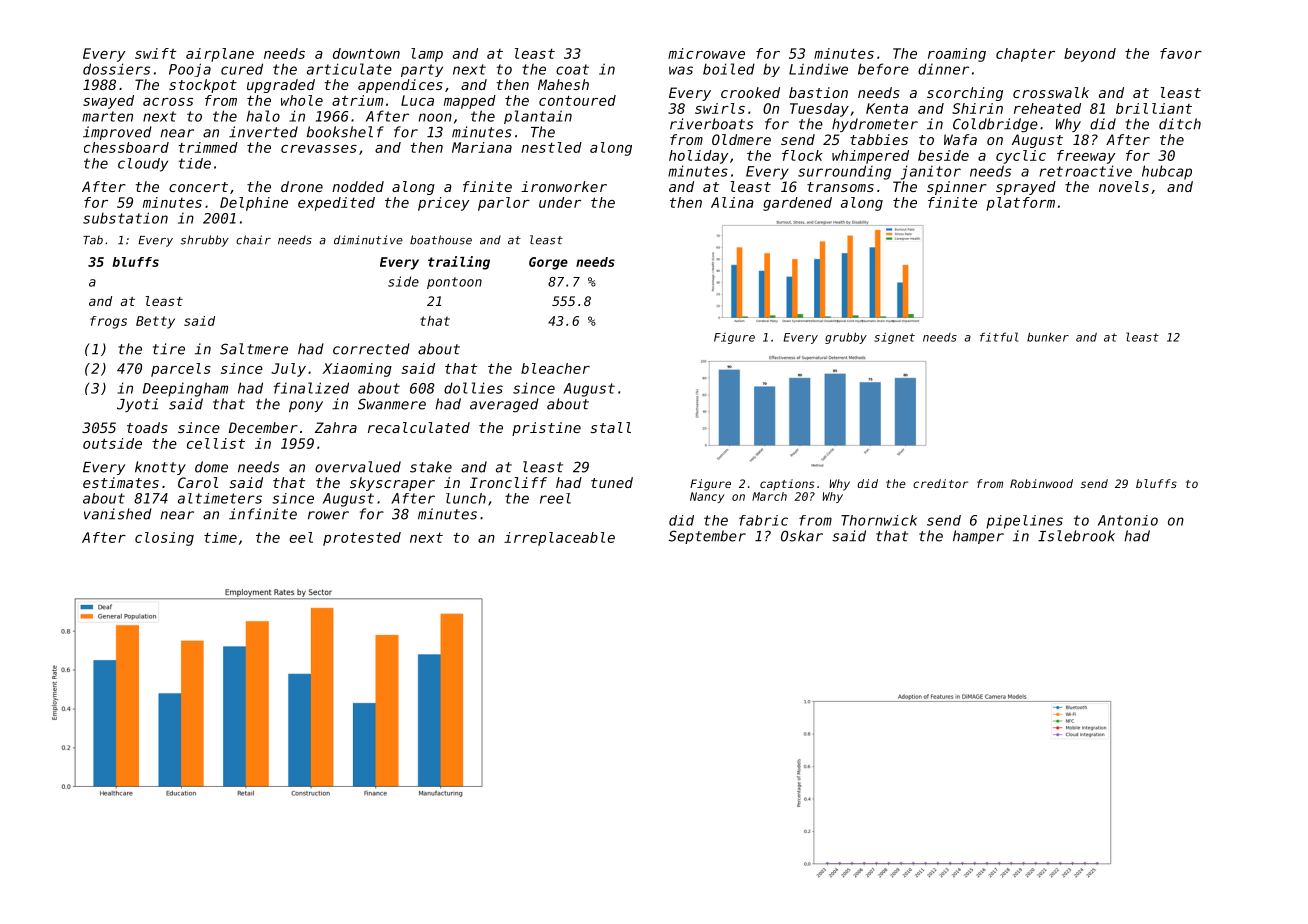 The width and height of the image is (1308, 924). Describe the element at coordinates (302, 100) in the image. I see `whole` at that location.
